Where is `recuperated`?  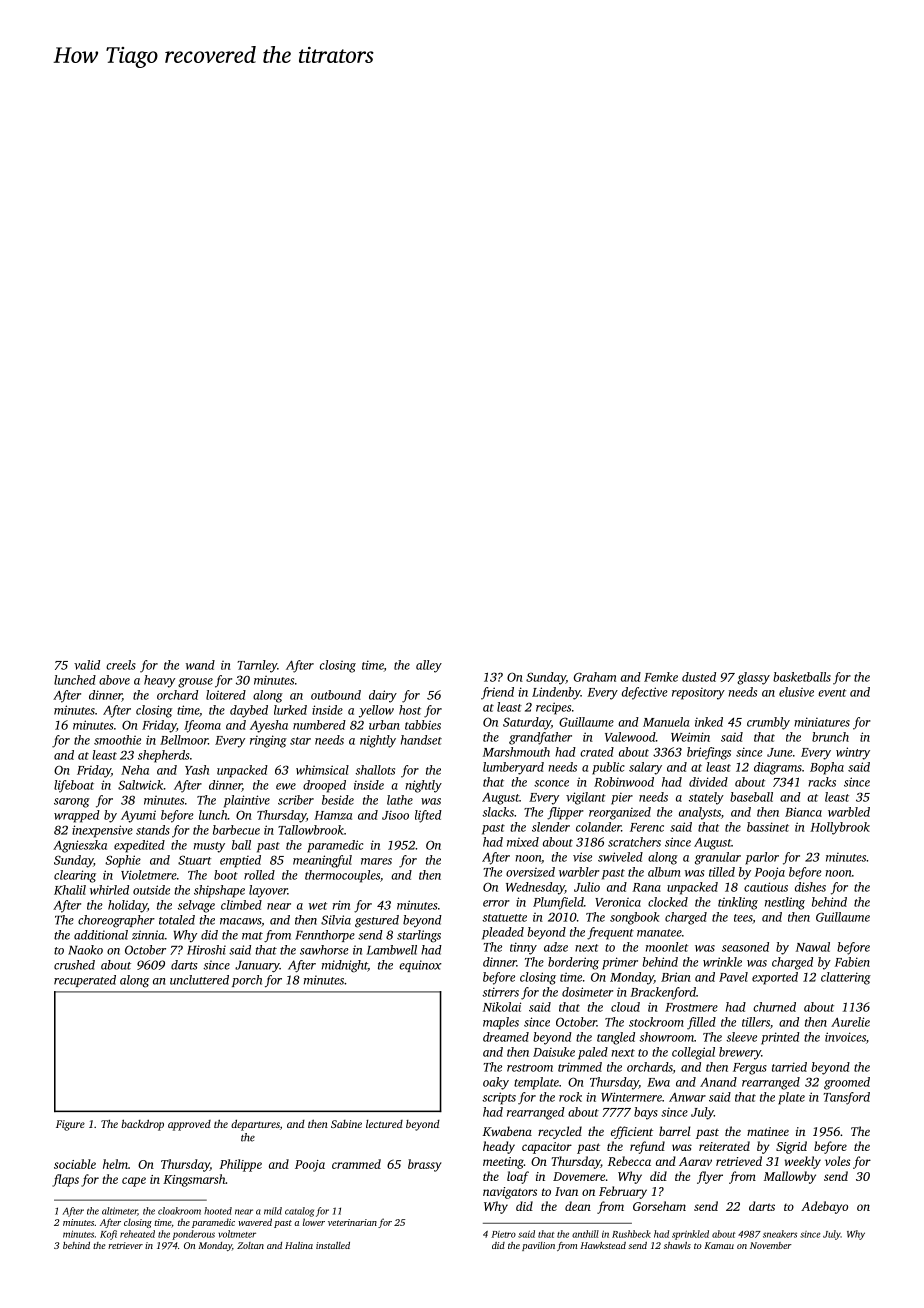 recuperated is located at coordinates (85, 981).
